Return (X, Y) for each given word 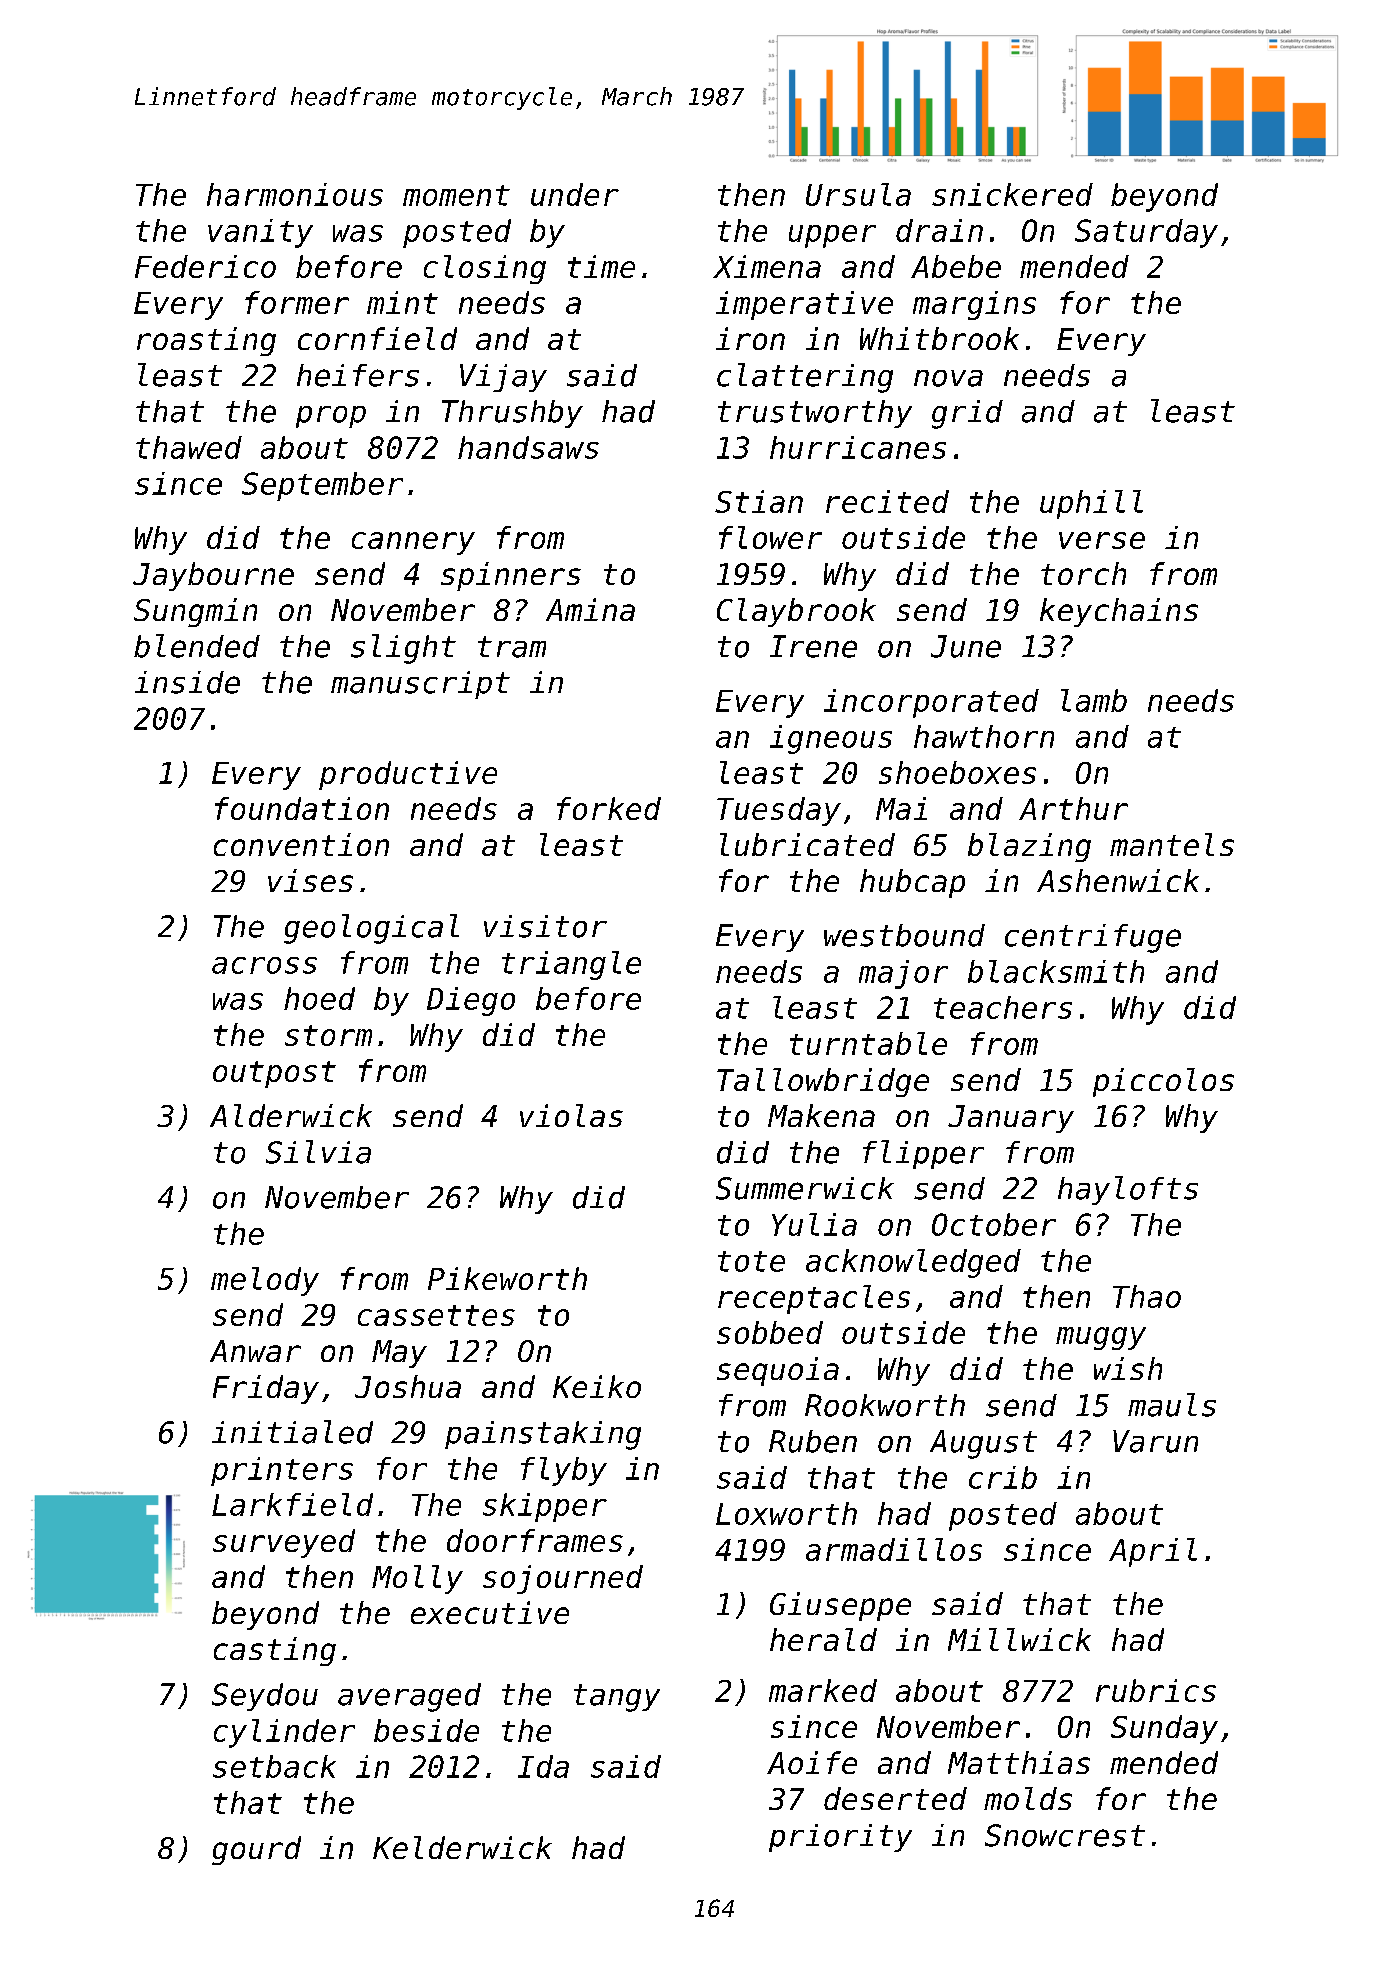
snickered (1012, 194)
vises (310, 880)
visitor (545, 926)
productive (408, 775)
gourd (256, 1850)
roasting (206, 341)
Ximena (767, 266)
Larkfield (292, 1504)
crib (1003, 1477)
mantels (1172, 844)
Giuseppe (840, 1606)
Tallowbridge (823, 1082)
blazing (1029, 847)
